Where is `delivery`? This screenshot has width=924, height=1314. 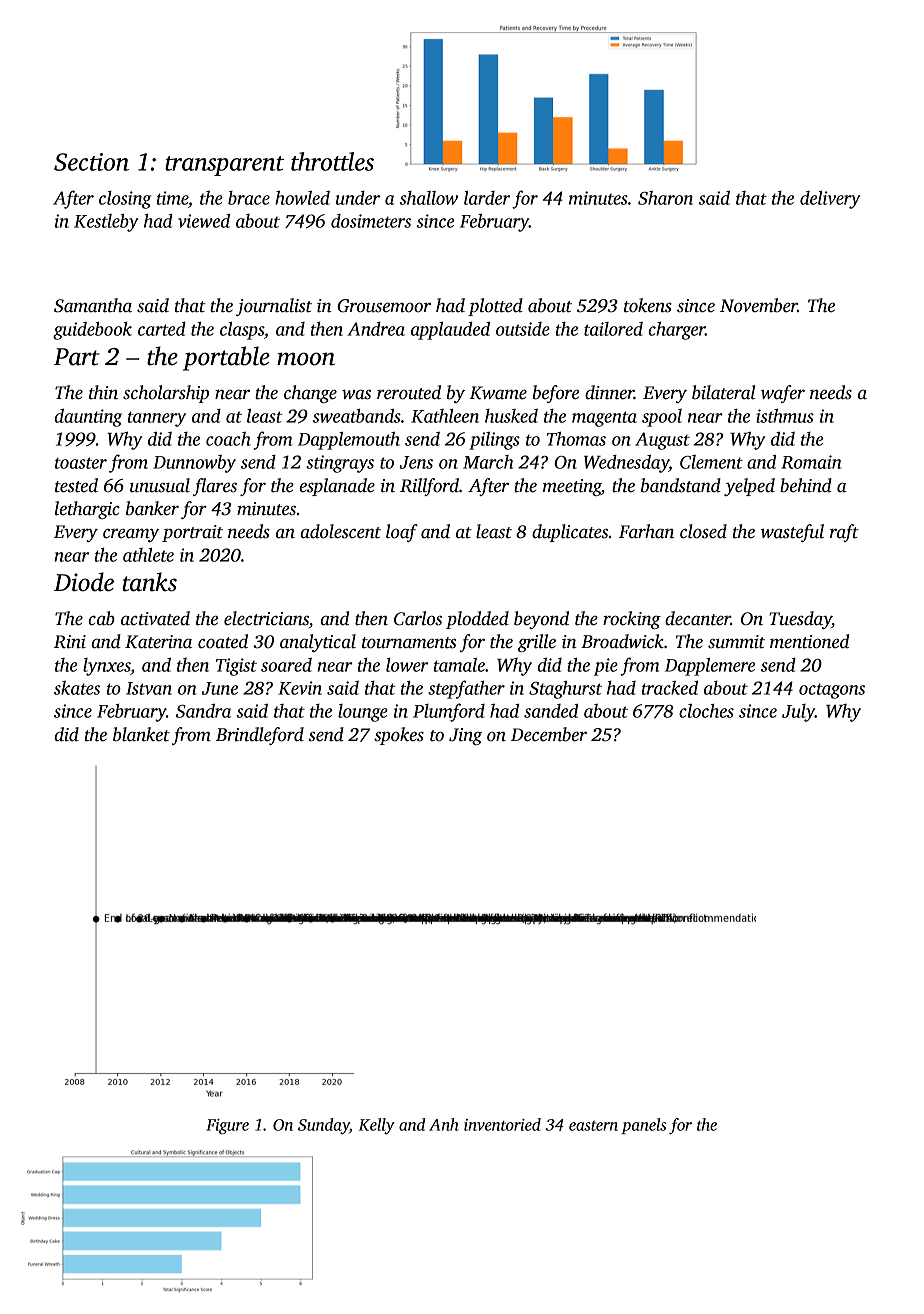 delivery is located at coordinates (830, 200).
